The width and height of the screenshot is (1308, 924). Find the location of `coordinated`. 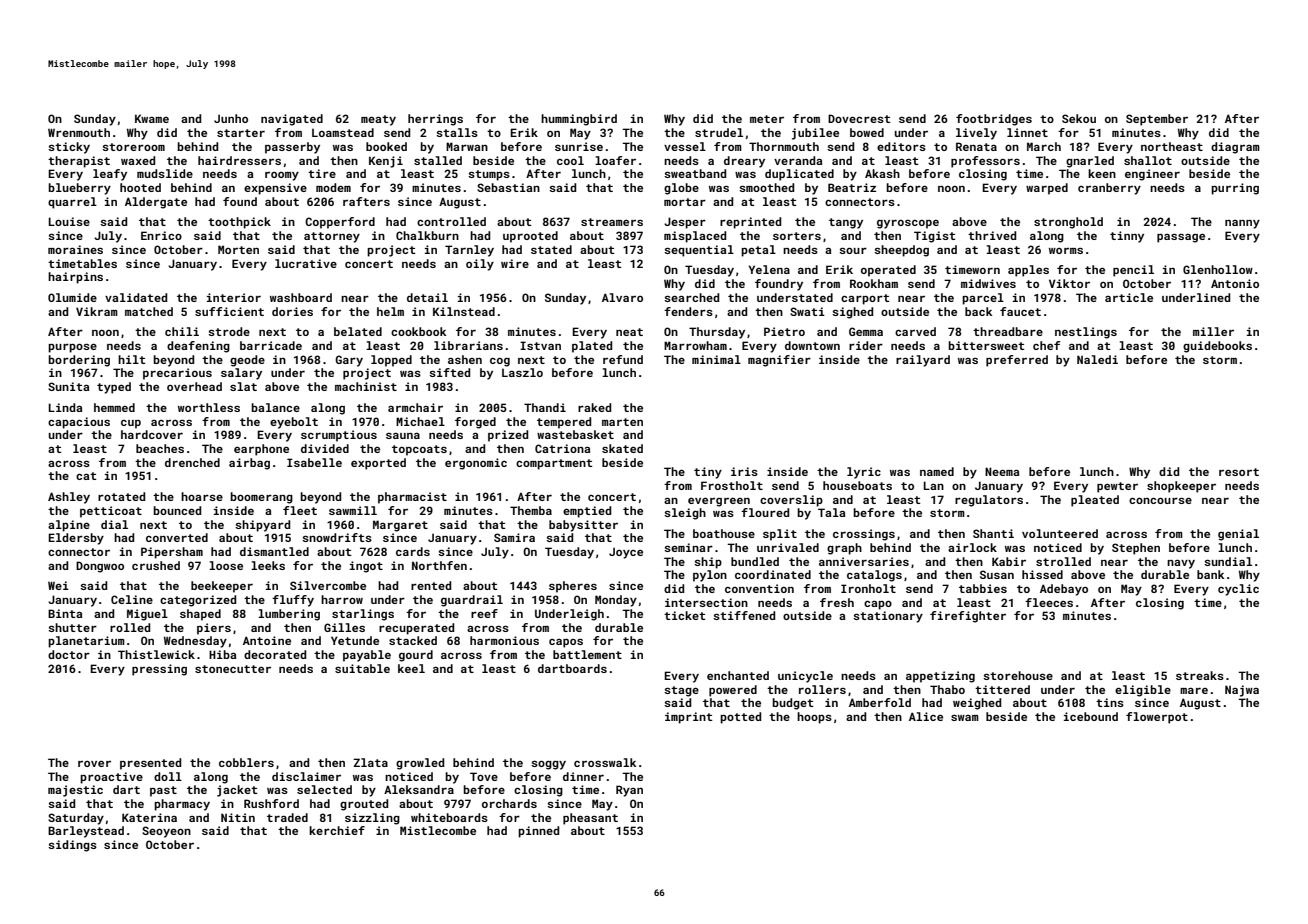

coordinated is located at coordinates (773, 574).
